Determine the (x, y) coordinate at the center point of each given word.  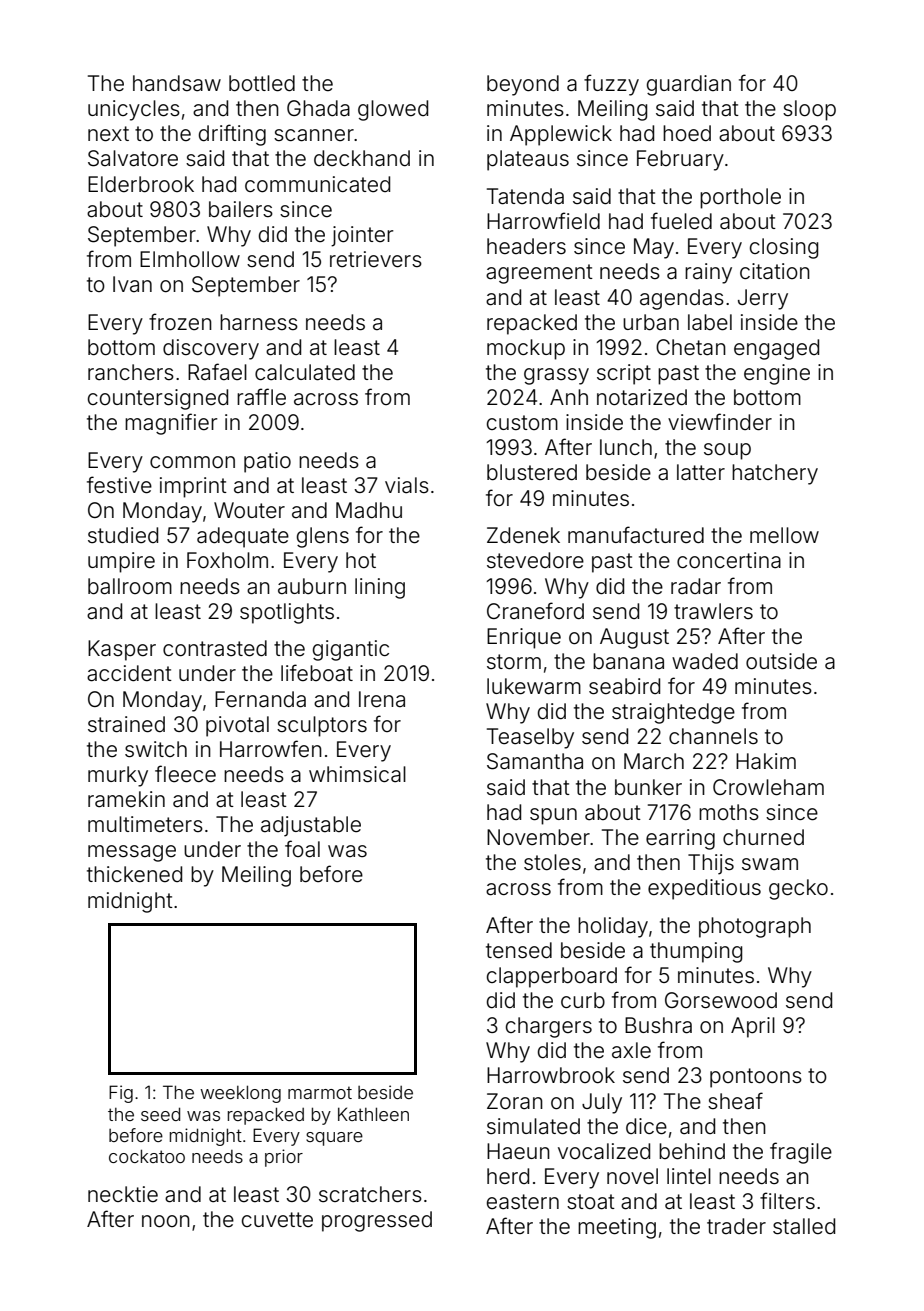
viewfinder (720, 422)
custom (522, 422)
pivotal (237, 726)
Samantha (535, 761)
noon (166, 1221)
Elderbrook (141, 184)
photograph (755, 927)
